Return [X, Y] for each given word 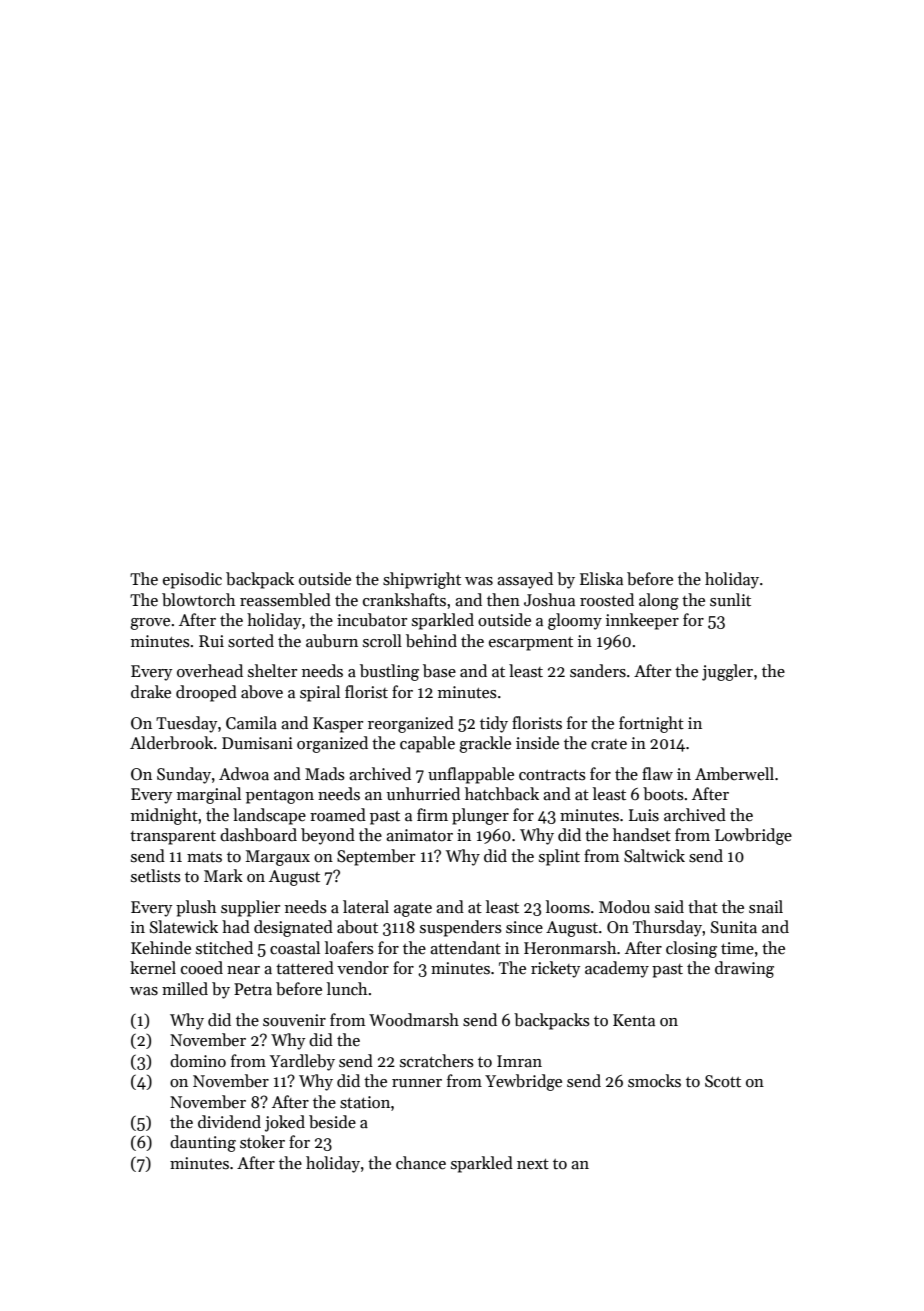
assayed [525, 580]
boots [663, 794]
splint [559, 857]
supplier [250, 908]
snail [766, 907]
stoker [262, 1142]
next [533, 1164]
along [659, 601]
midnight [164, 816]
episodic [192, 580]
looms [568, 907]
